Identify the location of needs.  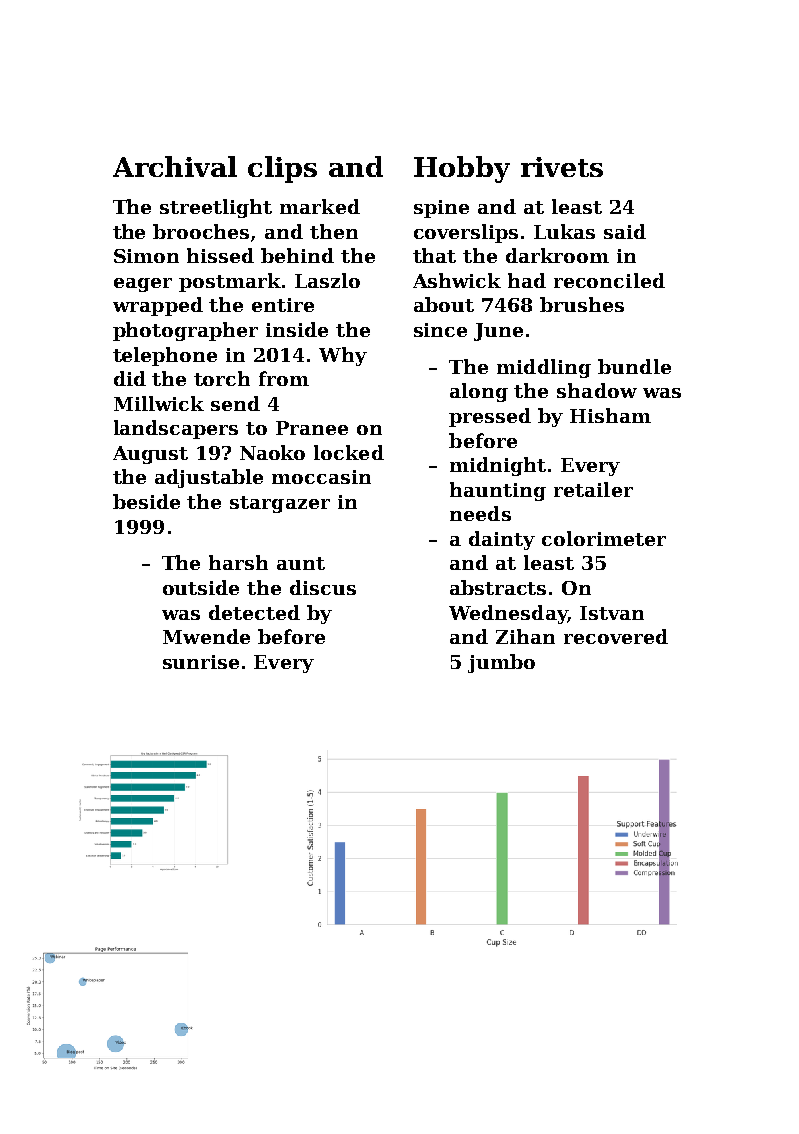
(480, 513).
